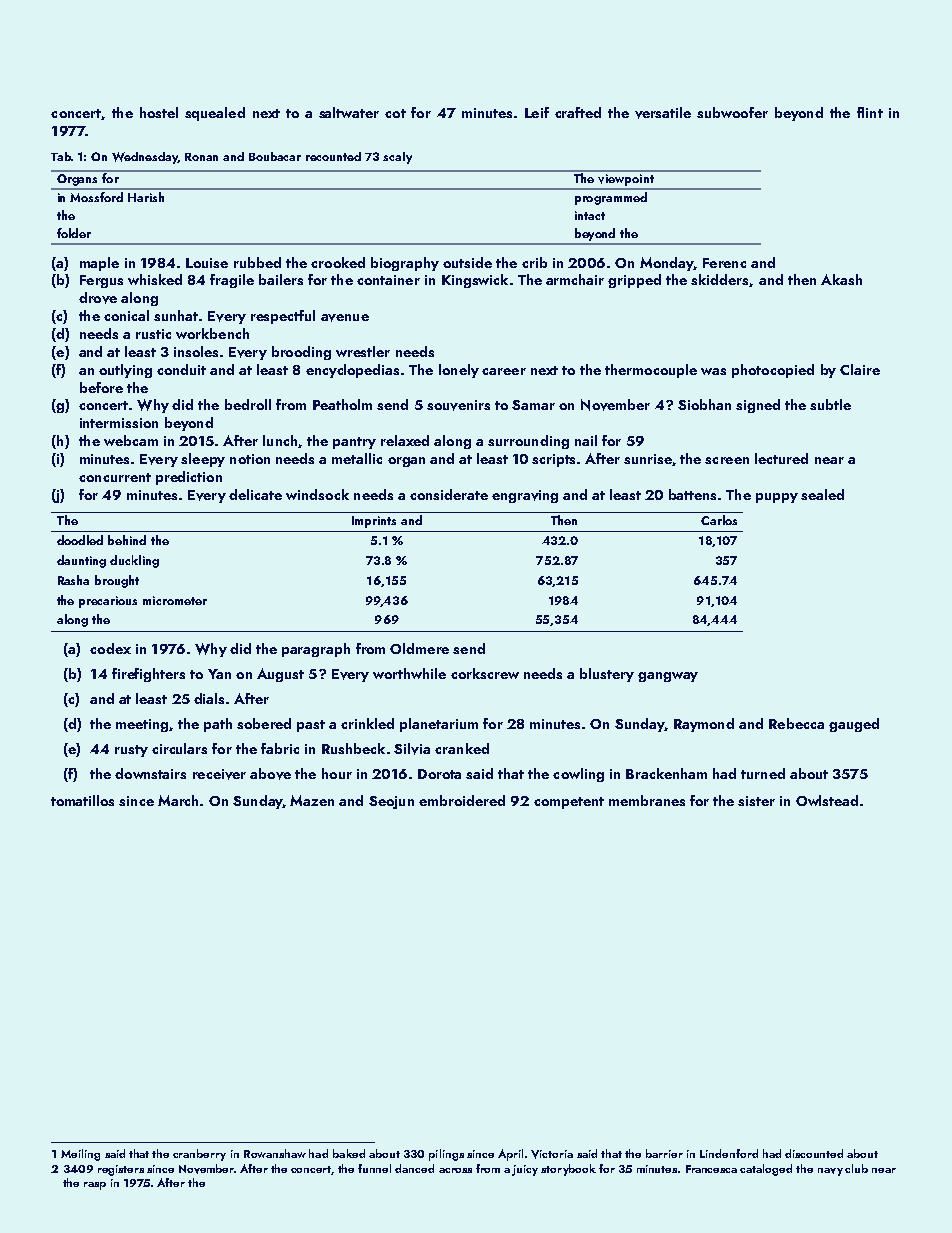  What do you see at coordinates (552, 1154) in the document?
I see `Victoria` at bounding box center [552, 1154].
